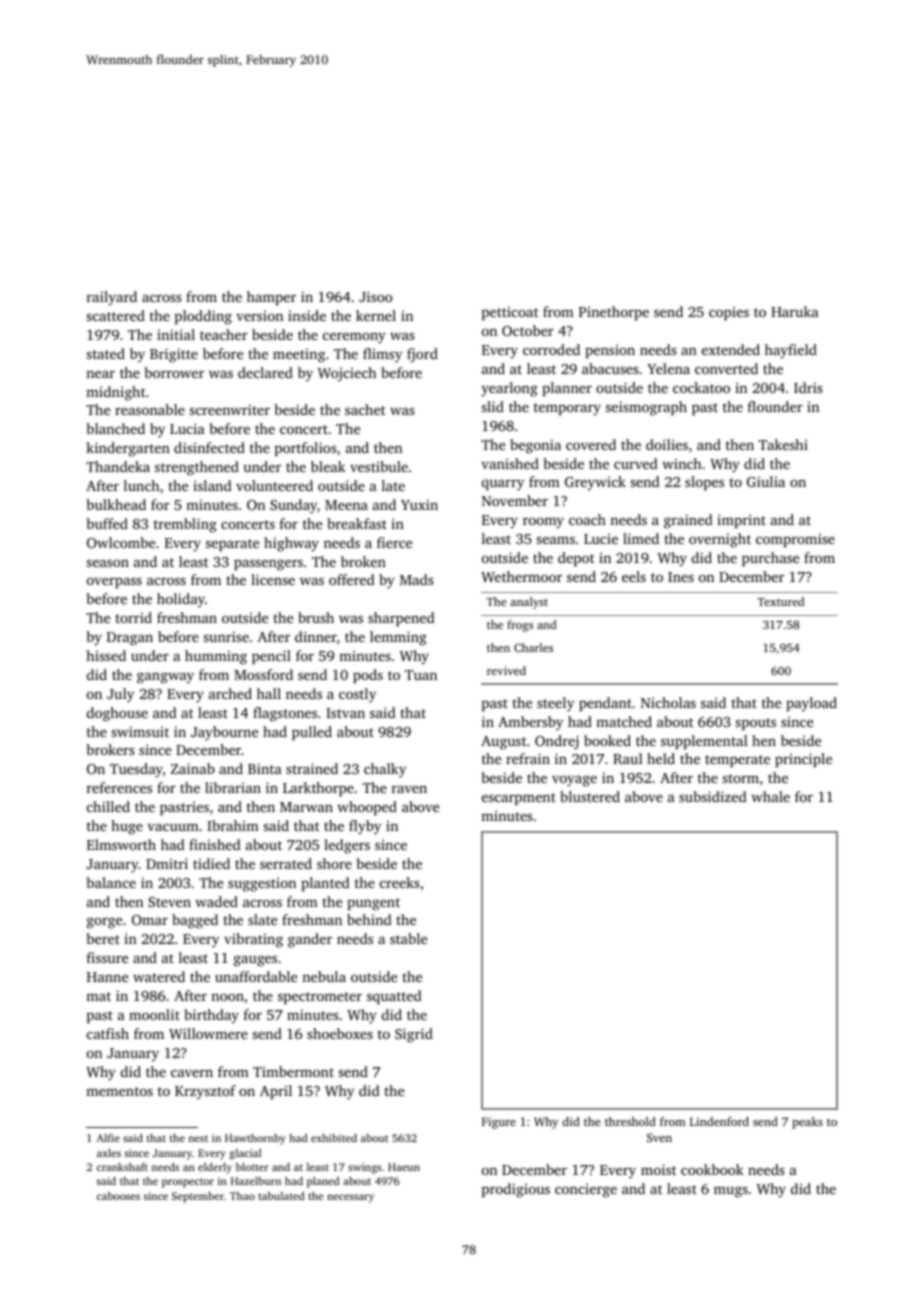  What do you see at coordinates (107, 977) in the page?
I see `Hanne` at bounding box center [107, 977].
